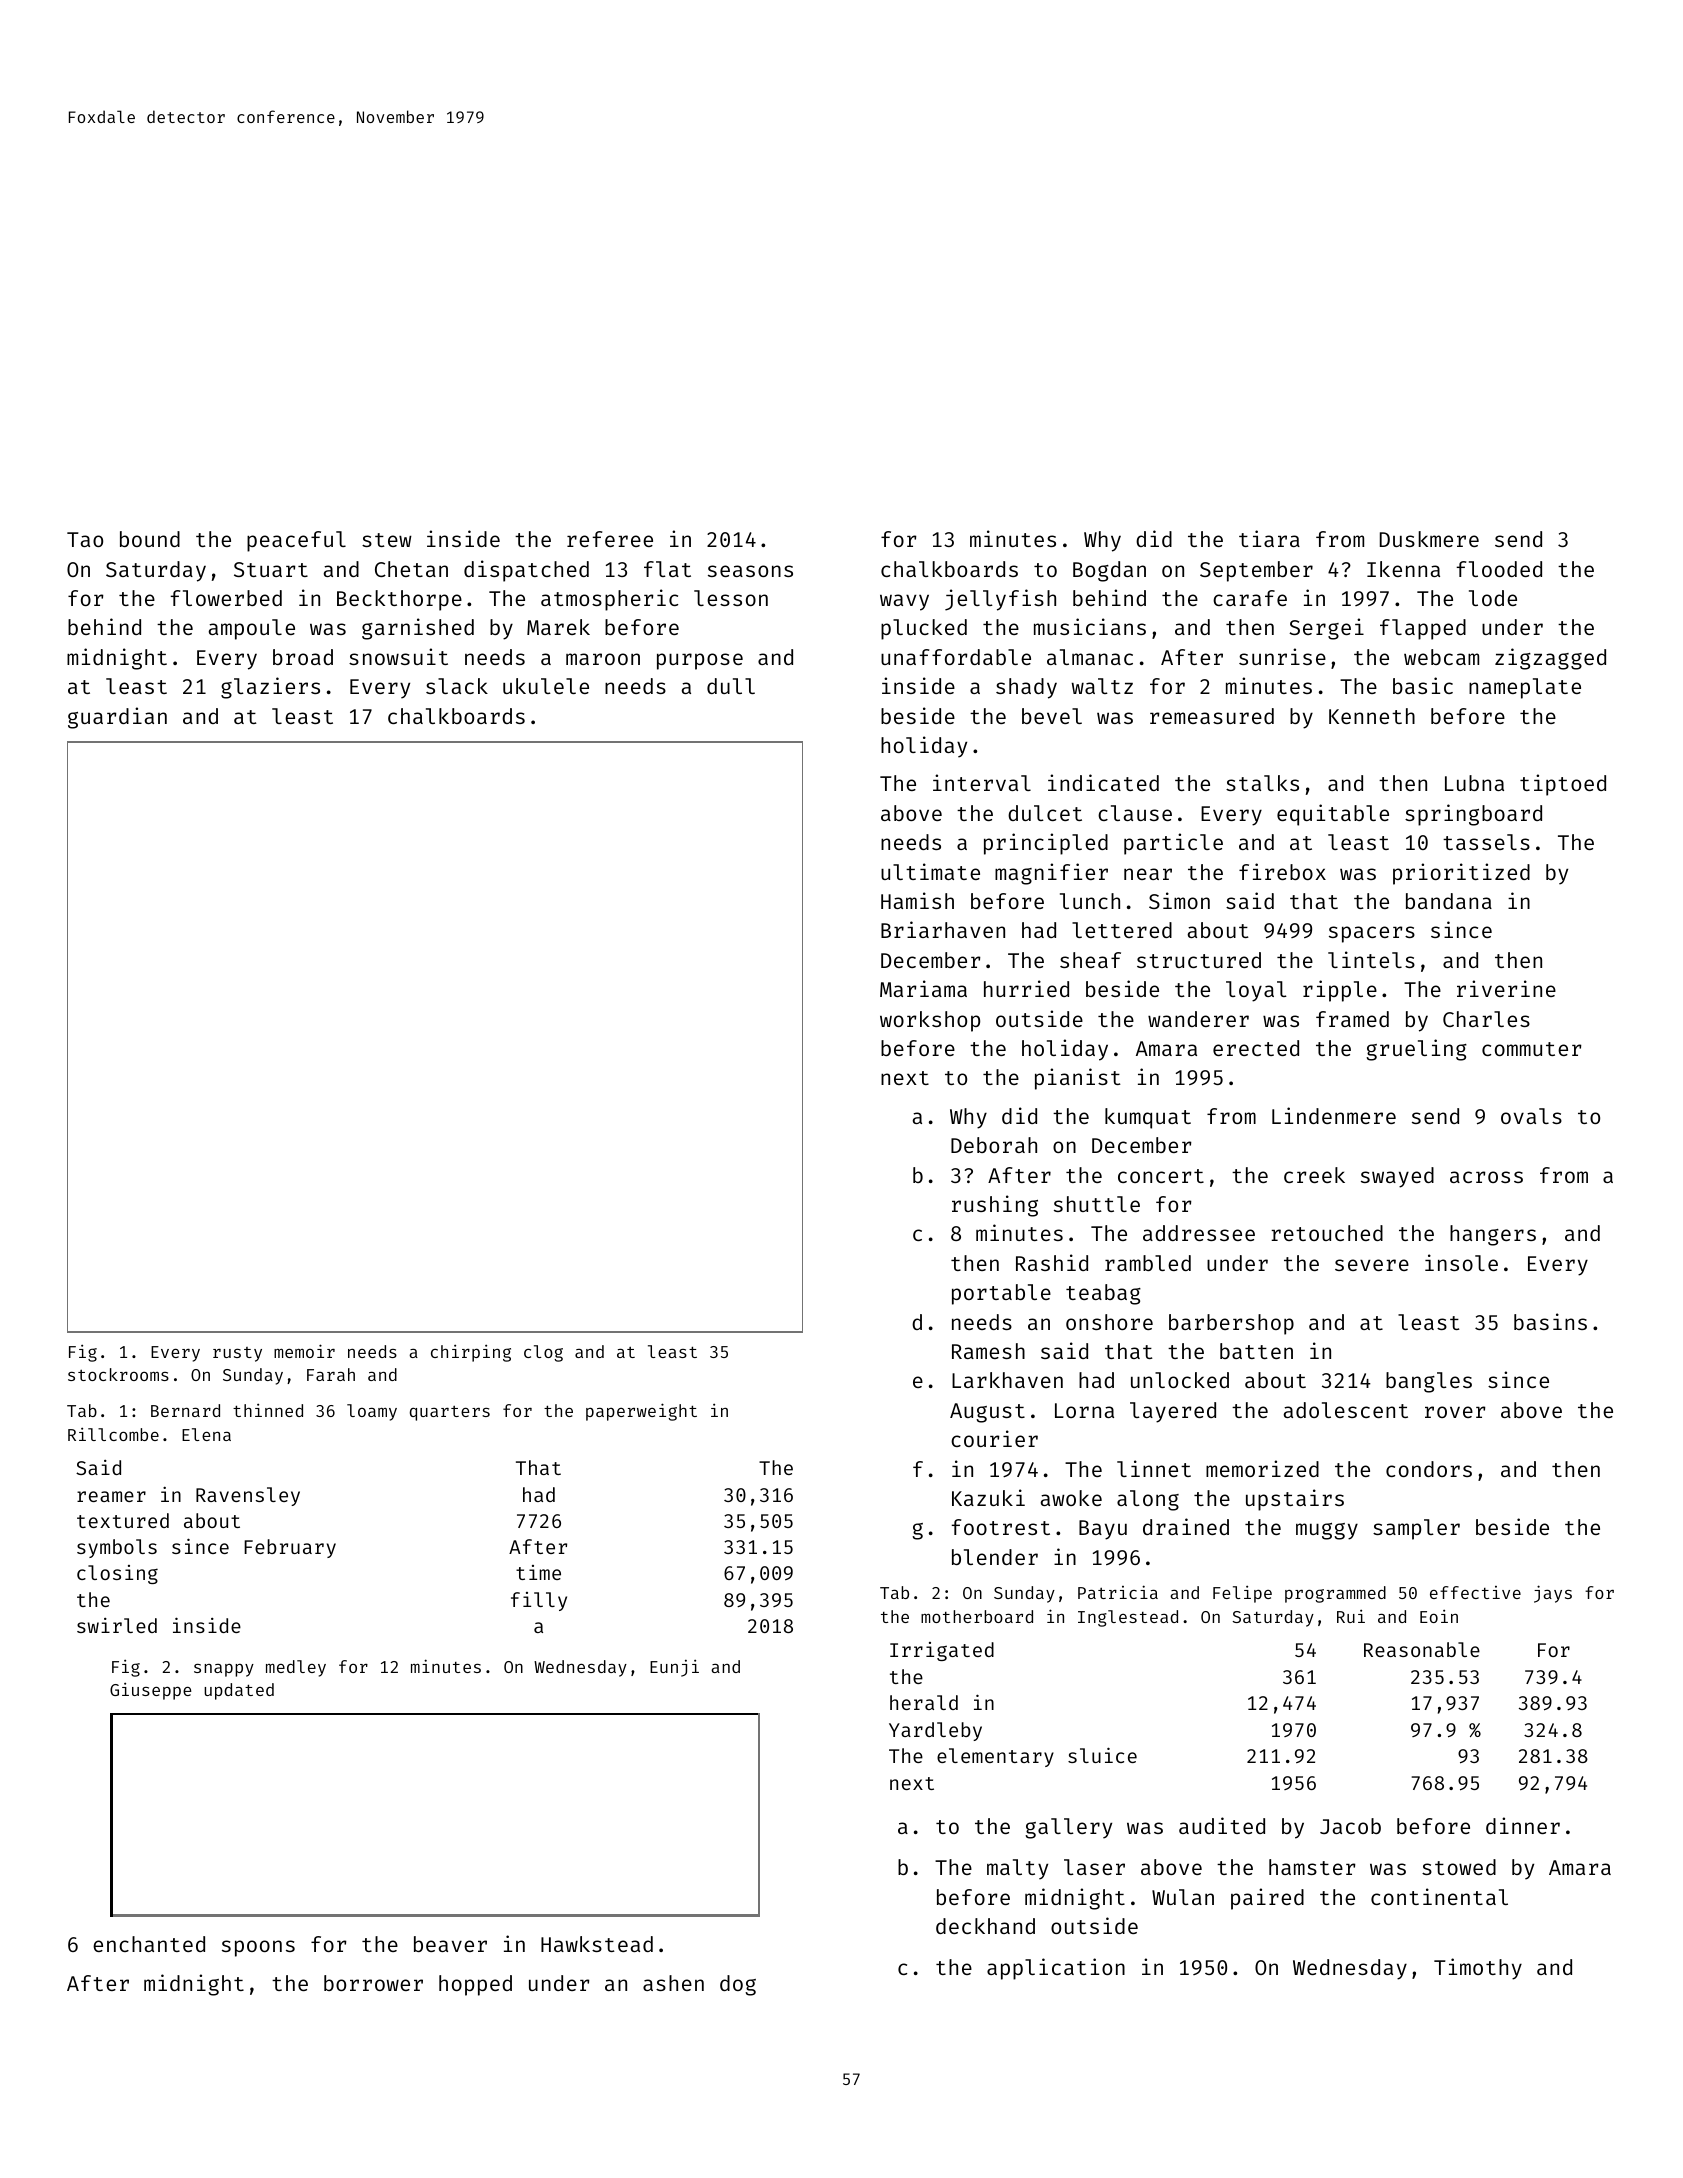 This image has width=1683, height=2178. Describe the element at coordinates (123, 1520) in the image. I see `textured` at that location.
